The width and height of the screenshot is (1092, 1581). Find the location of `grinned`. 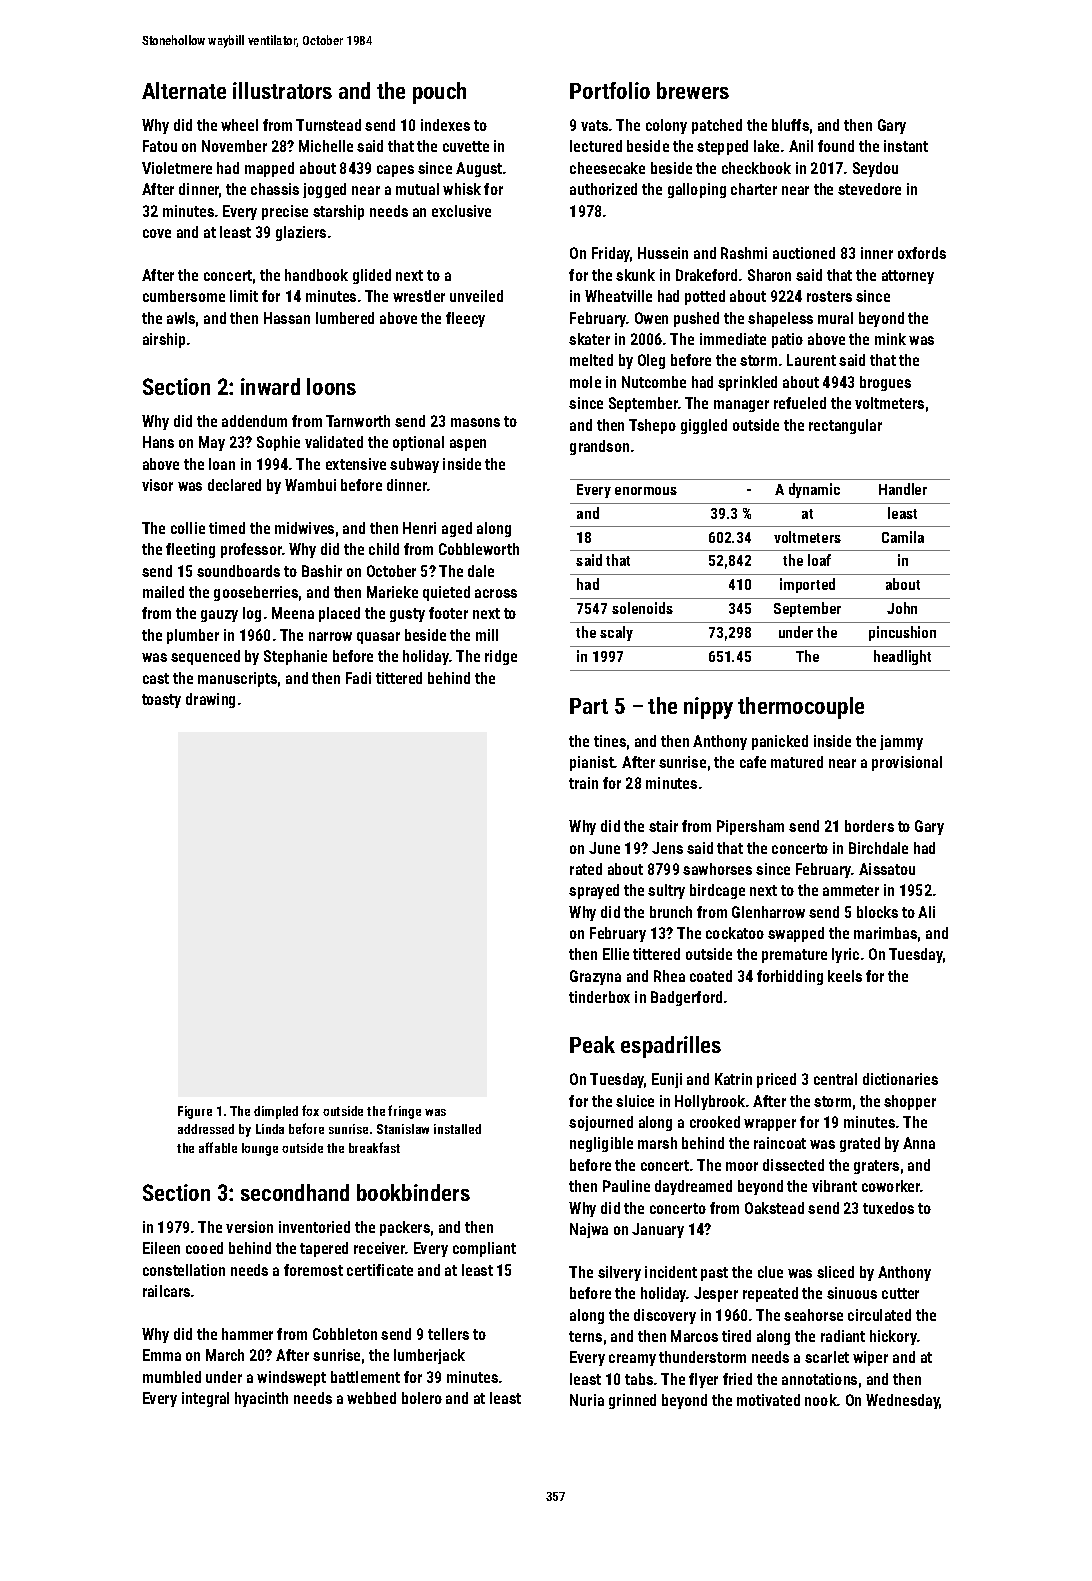

grinned is located at coordinates (632, 1401).
